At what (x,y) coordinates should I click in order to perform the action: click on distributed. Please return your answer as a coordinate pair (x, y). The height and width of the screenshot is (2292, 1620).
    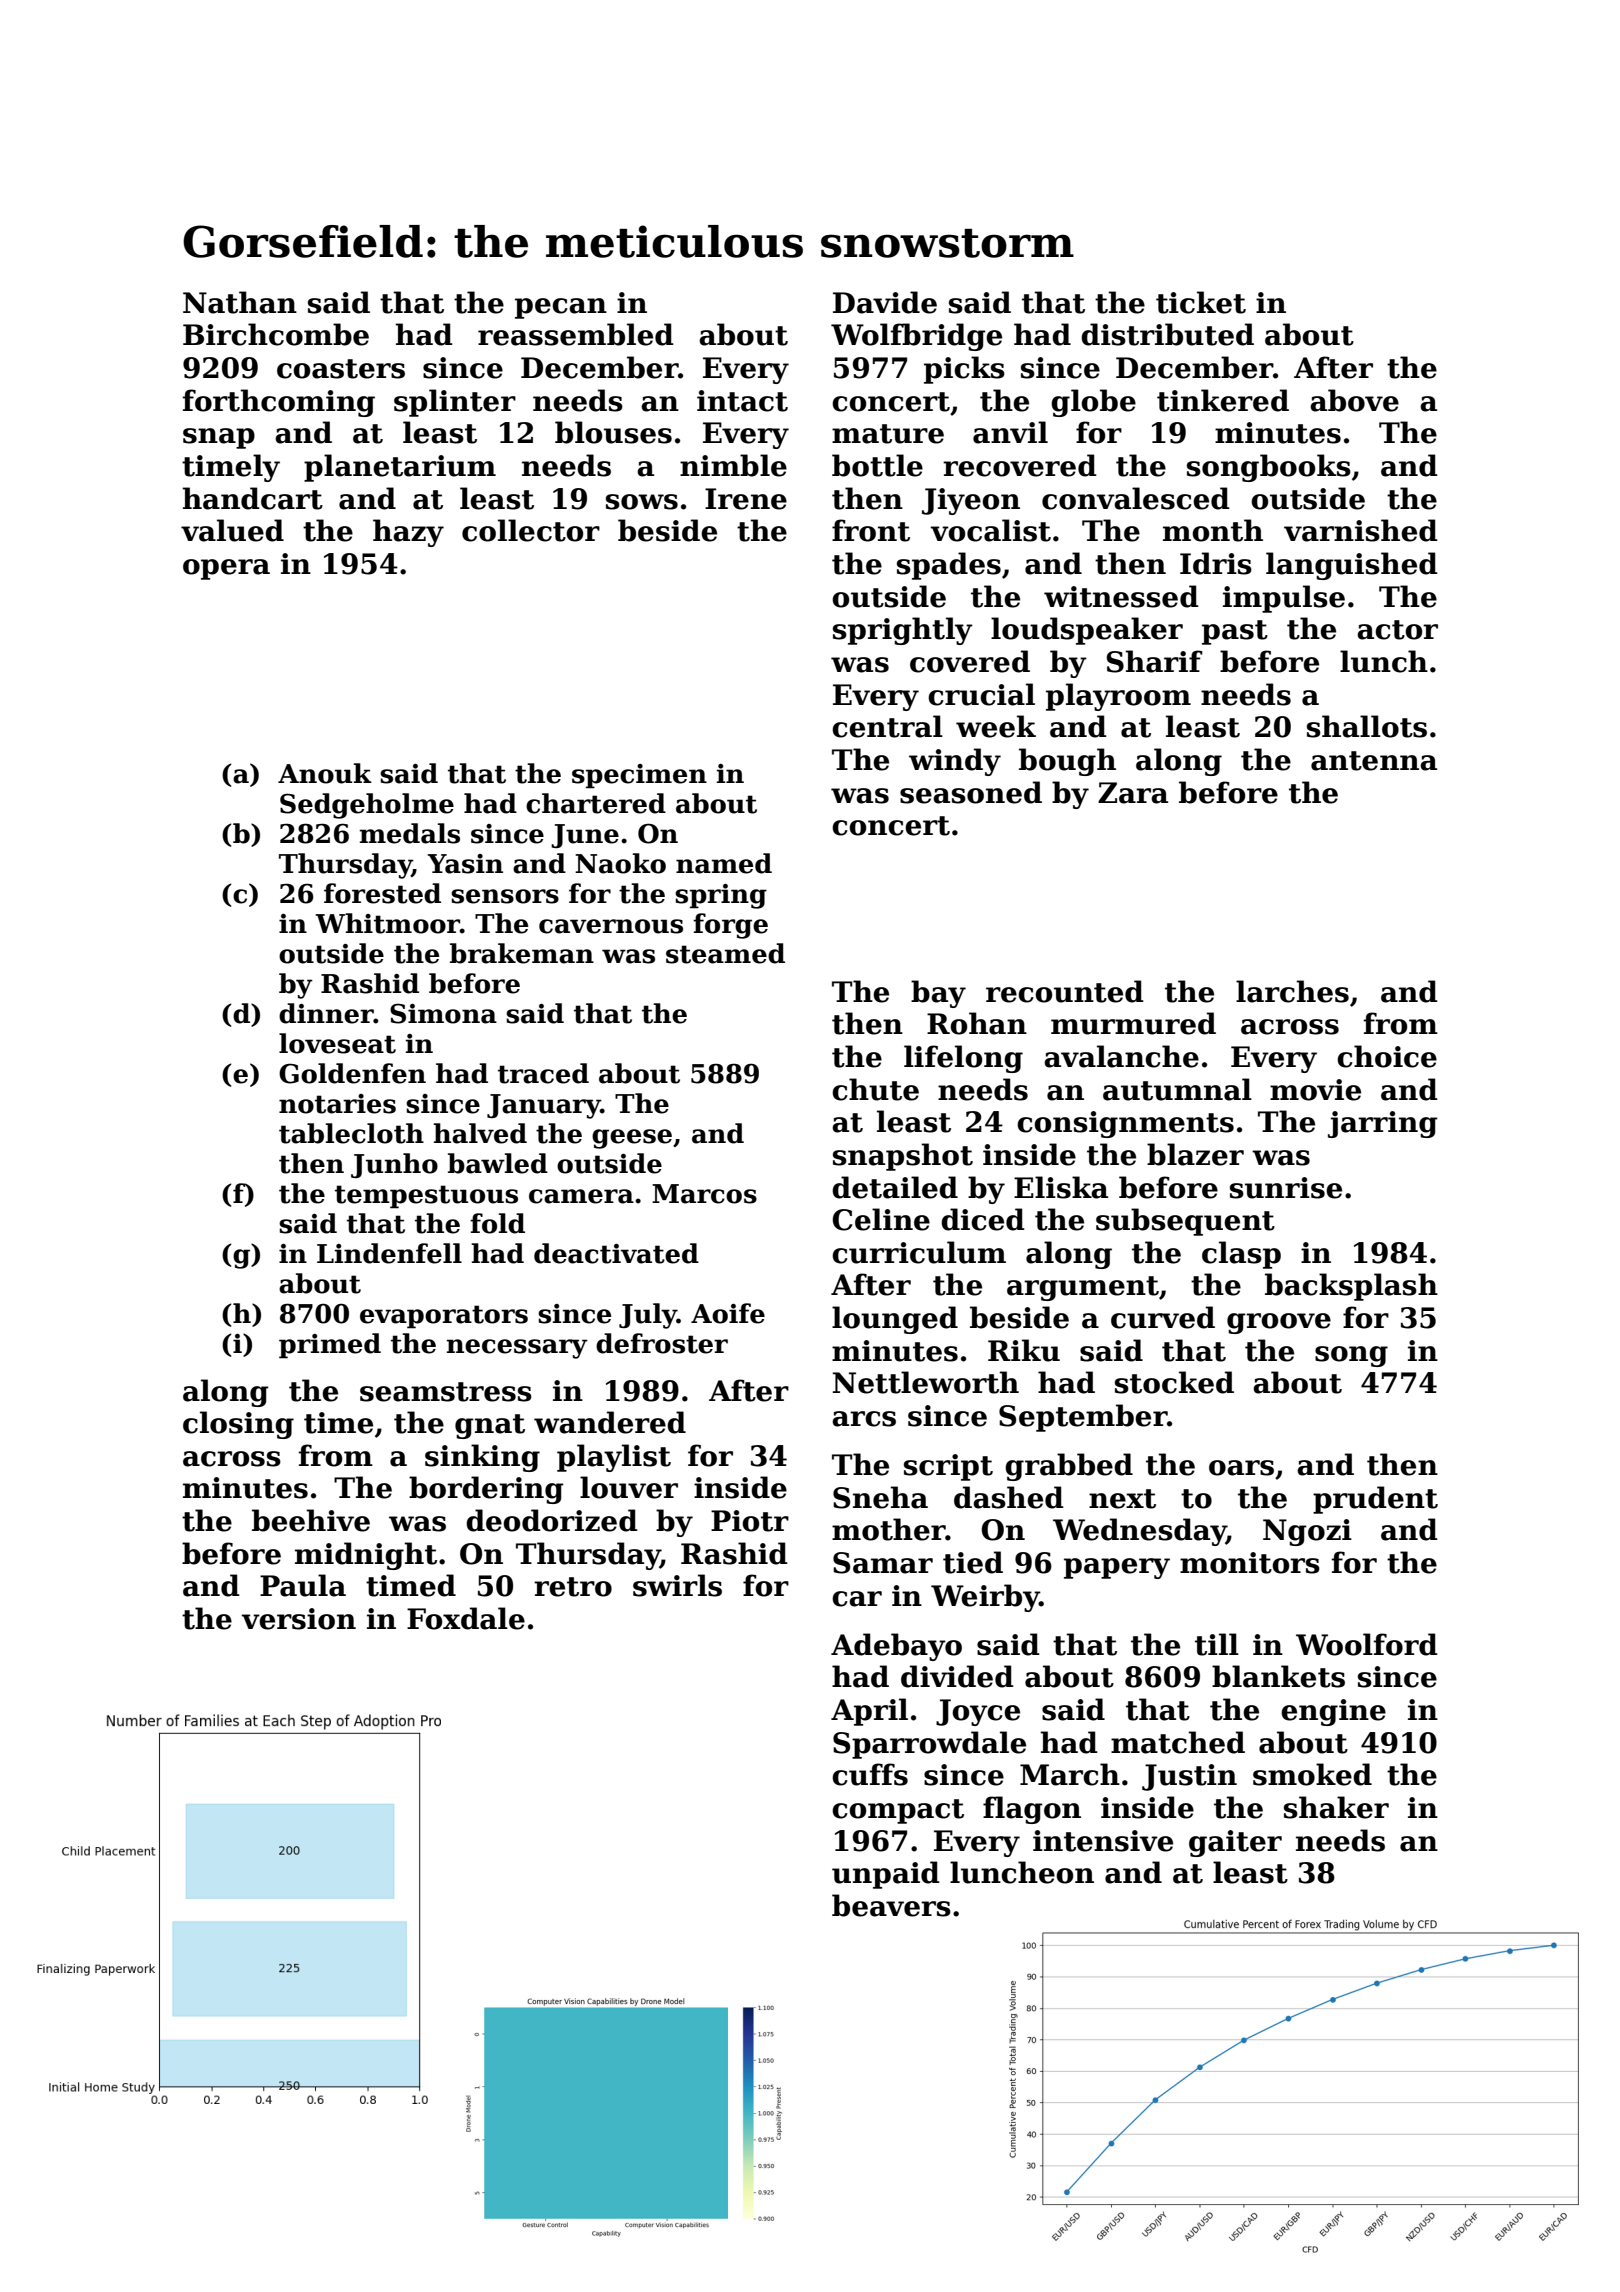
    Looking at the image, I should click on (1167, 334).
